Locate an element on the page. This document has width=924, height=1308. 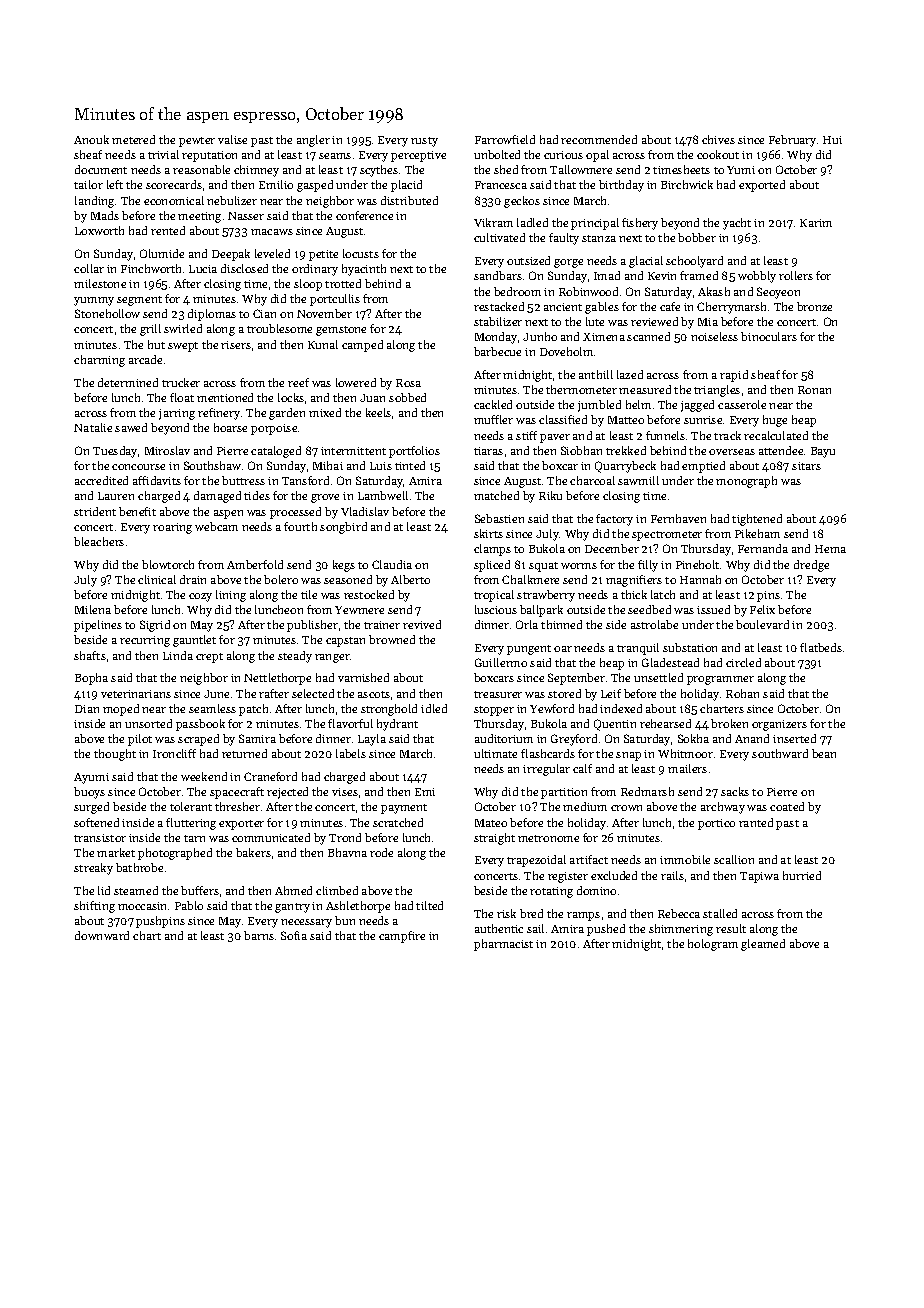
ultimate is located at coordinates (495, 753).
